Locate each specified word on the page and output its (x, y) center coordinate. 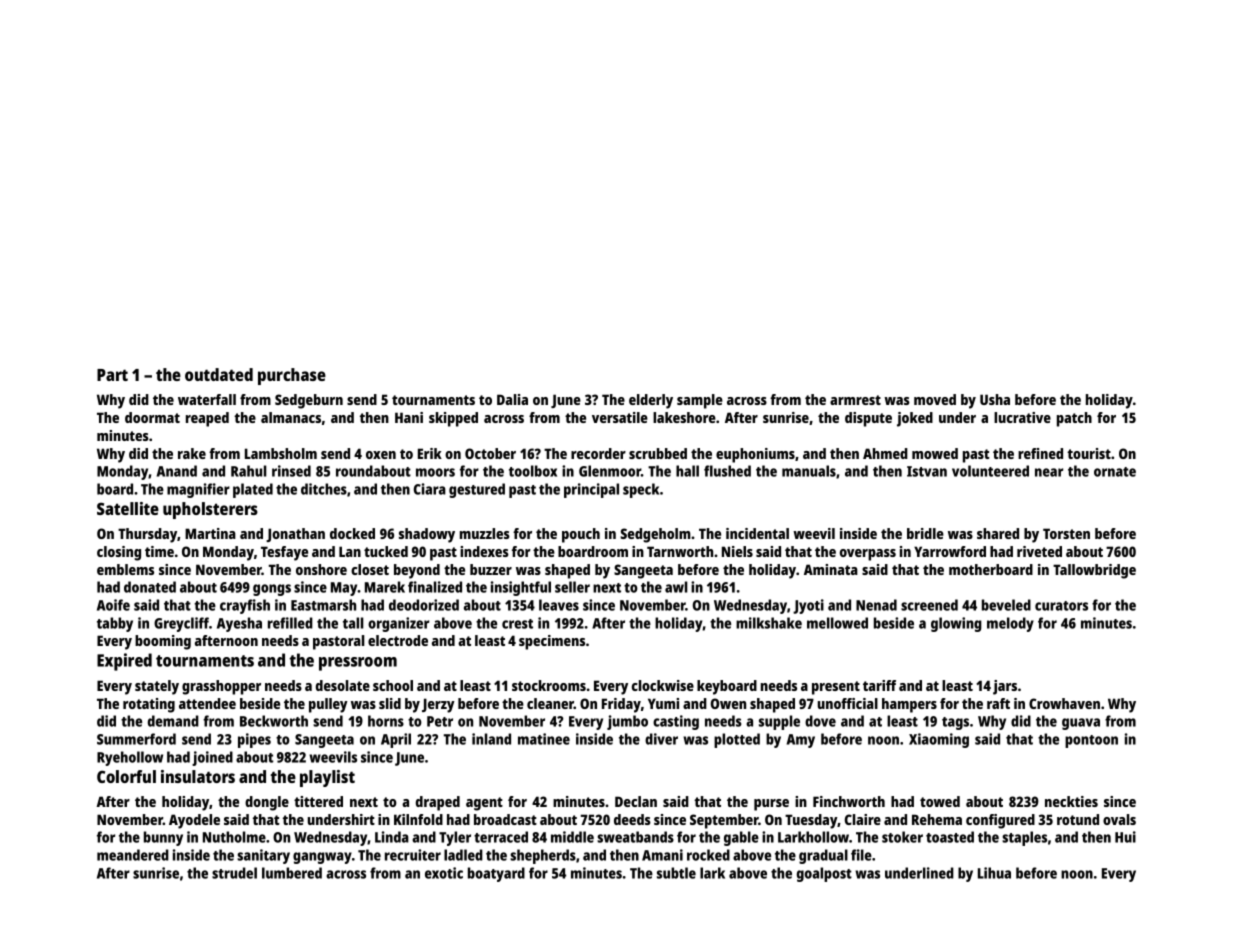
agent (484, 804)
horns (386, 721)
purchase (292, 376)
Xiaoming (939, 740)
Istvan (927, 471)
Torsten (1066, 533)
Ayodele (194, 821)
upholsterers (210, 510)
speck (641, 490)
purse (771, 805)
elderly (651, 401)
